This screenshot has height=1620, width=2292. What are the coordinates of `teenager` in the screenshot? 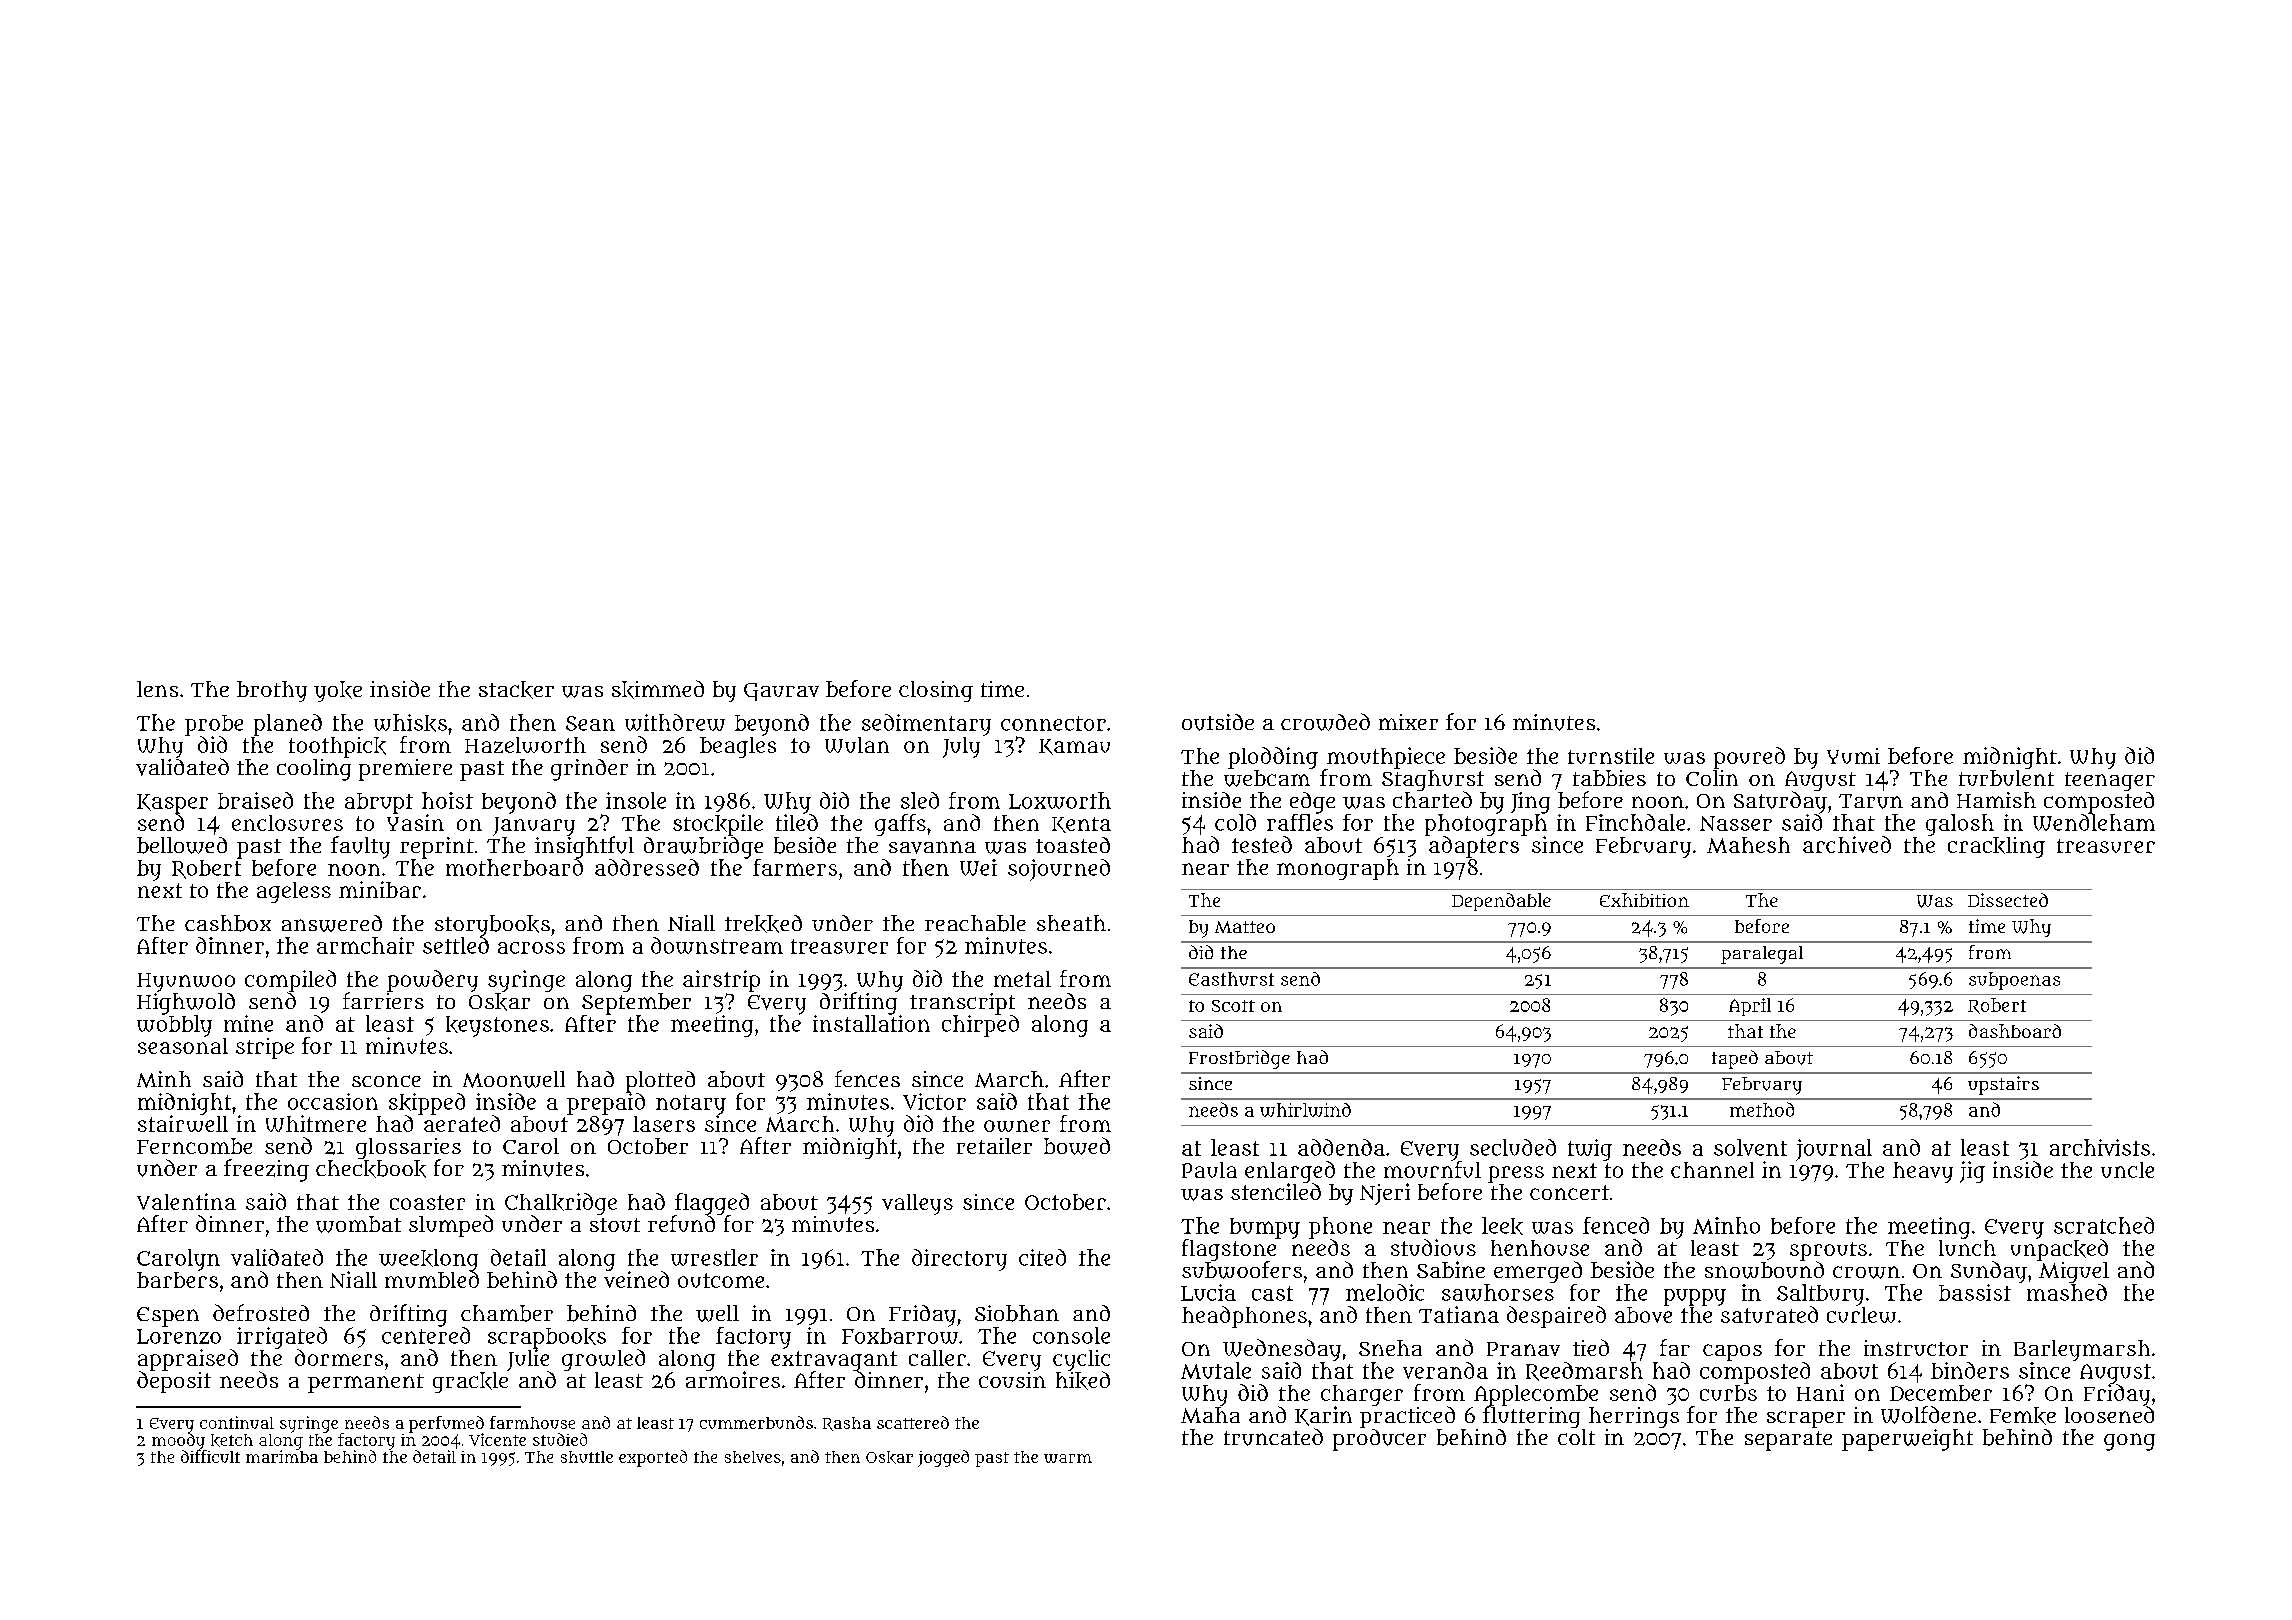 It's located at (2110, 781).
